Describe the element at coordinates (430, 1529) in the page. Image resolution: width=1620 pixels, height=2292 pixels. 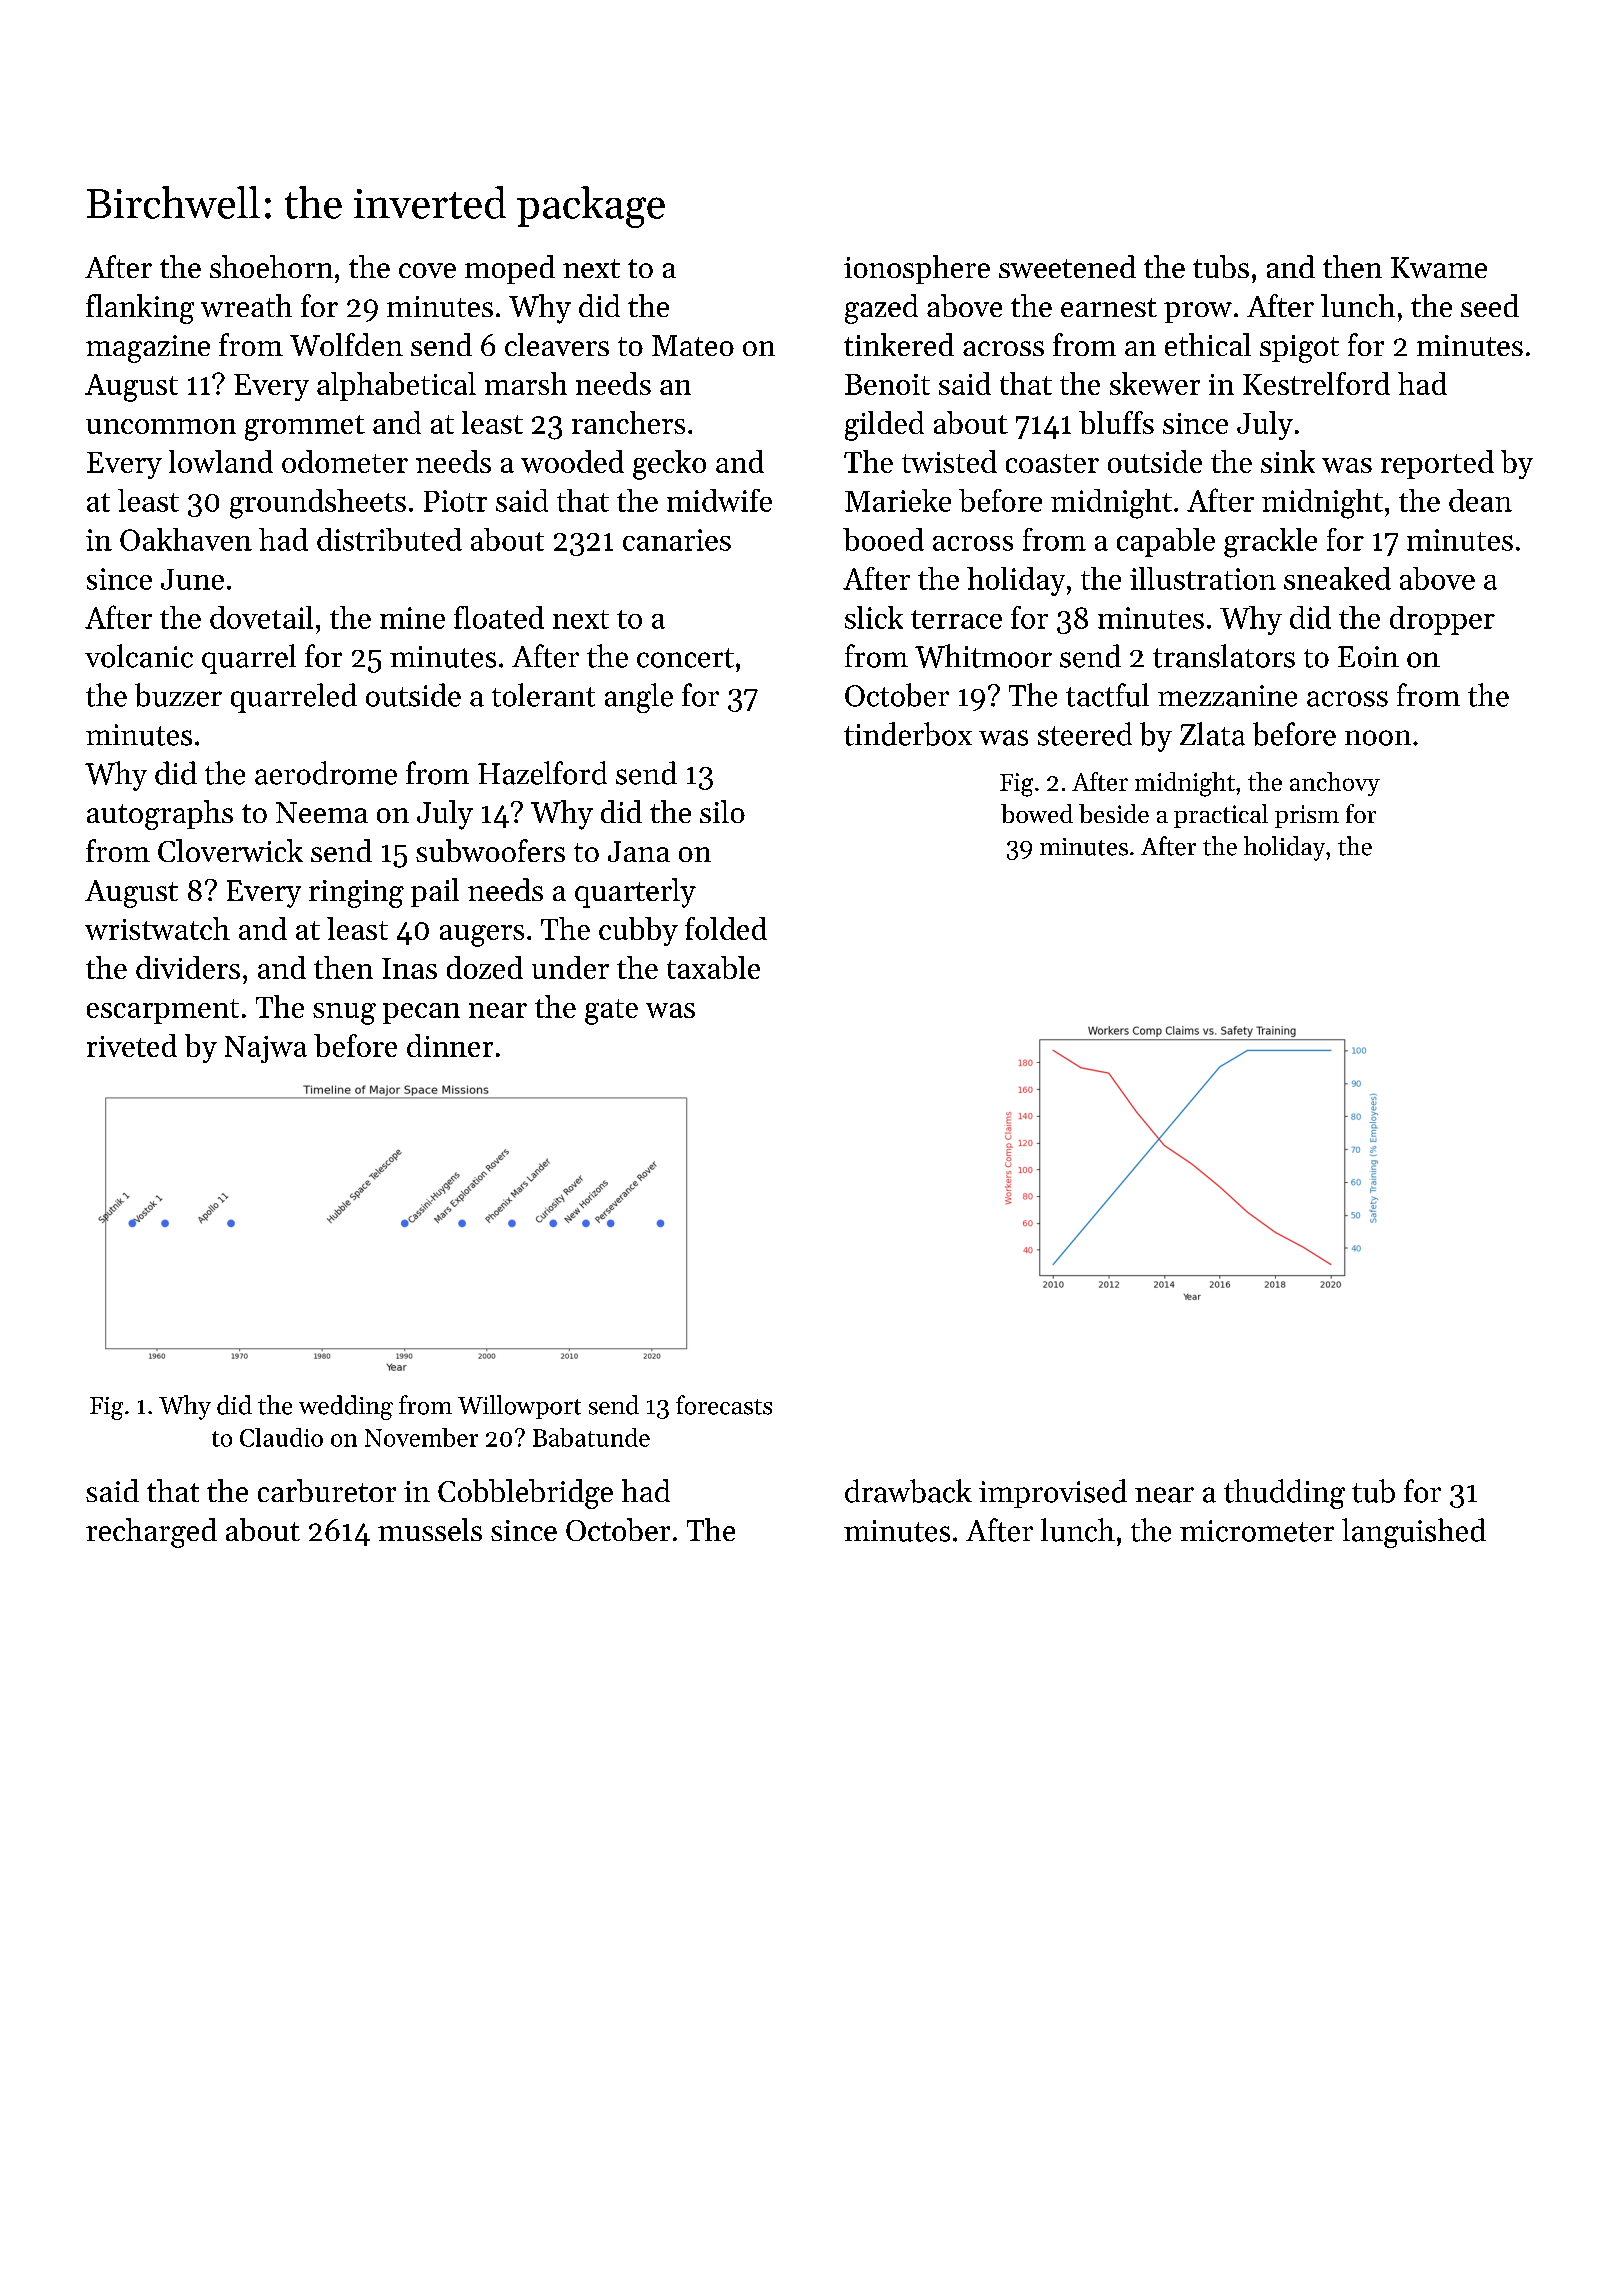
I see `mussels` at that location.
